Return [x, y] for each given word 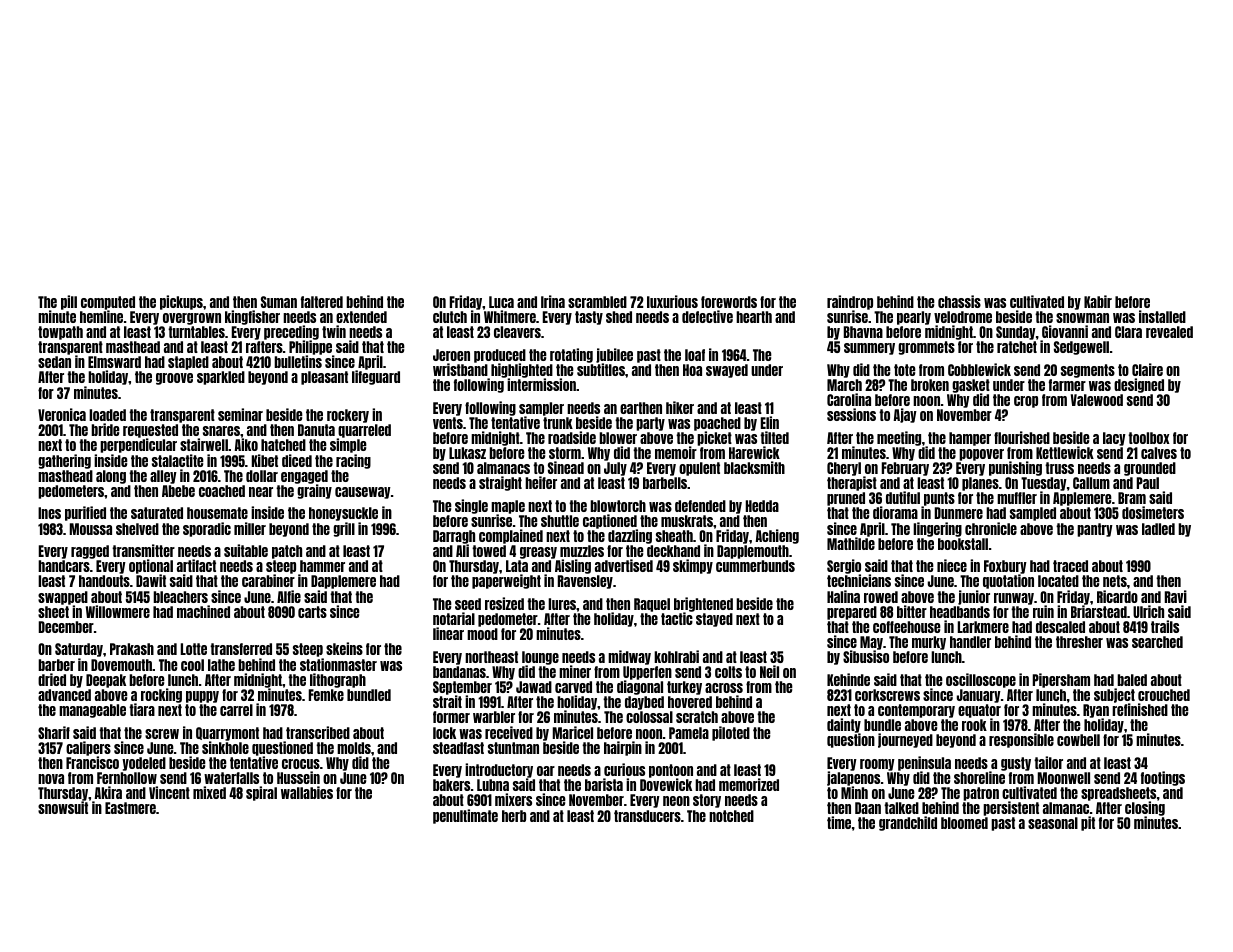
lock [444, 733]
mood [482, 634]
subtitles [601, 369]
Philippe [311, 348]
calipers [88, 748]
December [66, 627]
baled [1132, 680]
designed [1139, 385]
